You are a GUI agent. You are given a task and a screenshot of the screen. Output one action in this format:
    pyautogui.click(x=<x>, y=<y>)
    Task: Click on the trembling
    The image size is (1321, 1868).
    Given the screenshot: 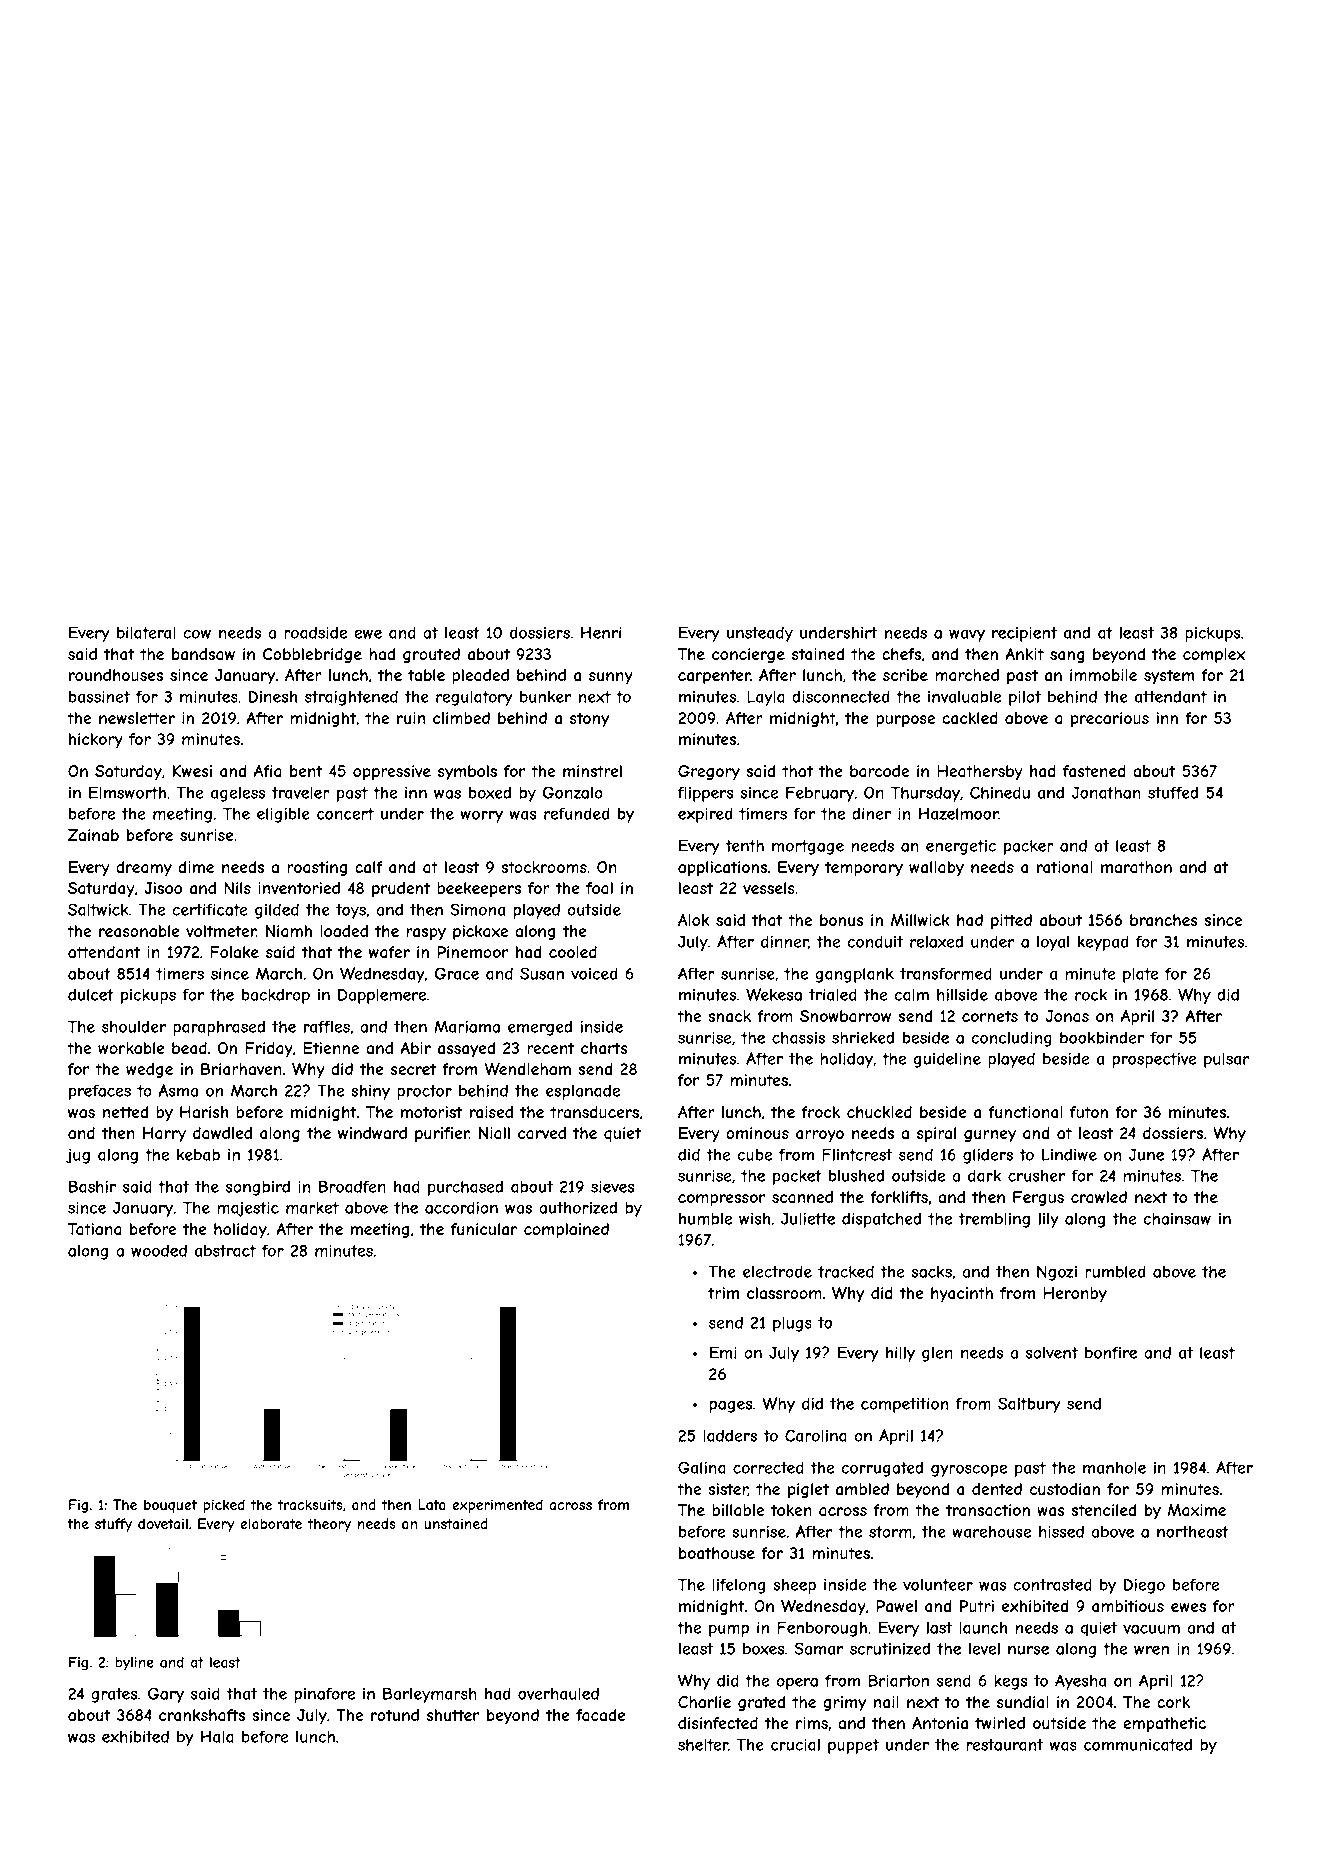 What is the action you would take?
    pyautogui.click(x=994, y=1220)
